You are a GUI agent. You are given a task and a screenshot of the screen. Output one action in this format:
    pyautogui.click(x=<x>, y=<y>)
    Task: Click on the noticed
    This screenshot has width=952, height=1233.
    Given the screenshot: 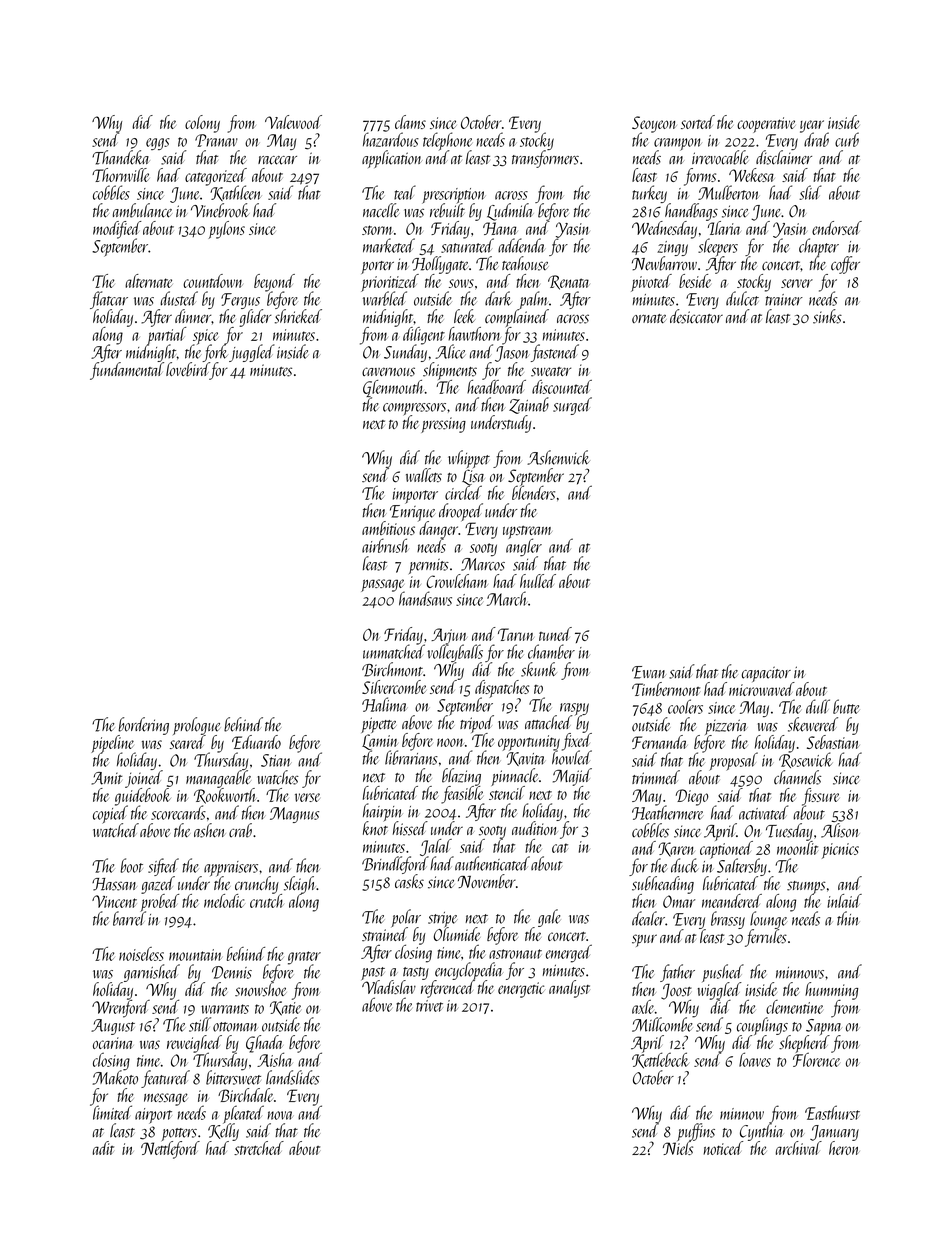 What is the action you would take?
    pyautogui.click(x=723, y=1148)
